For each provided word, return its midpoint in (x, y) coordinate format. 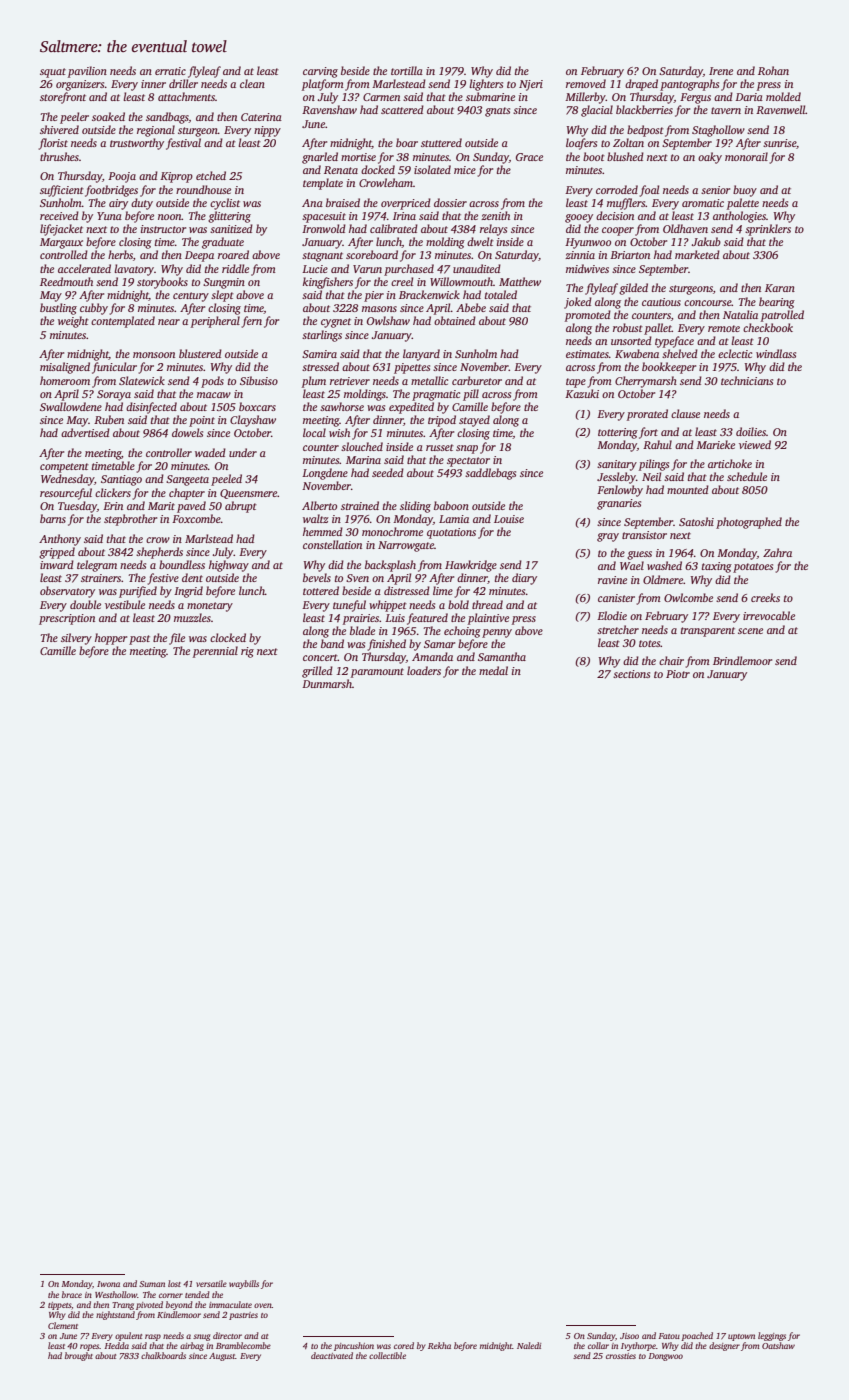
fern (252, 322)
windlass (776, 353)
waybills (244, 1284)
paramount (377, 673)
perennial (215, 652)
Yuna (109, 216)
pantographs (689, 85)
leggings (772, 1336)
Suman (152, 1284)
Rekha (439, 1345)
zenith (495, 215)
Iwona (108, 1284)
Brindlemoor (742, 660)
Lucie (315, 269)
